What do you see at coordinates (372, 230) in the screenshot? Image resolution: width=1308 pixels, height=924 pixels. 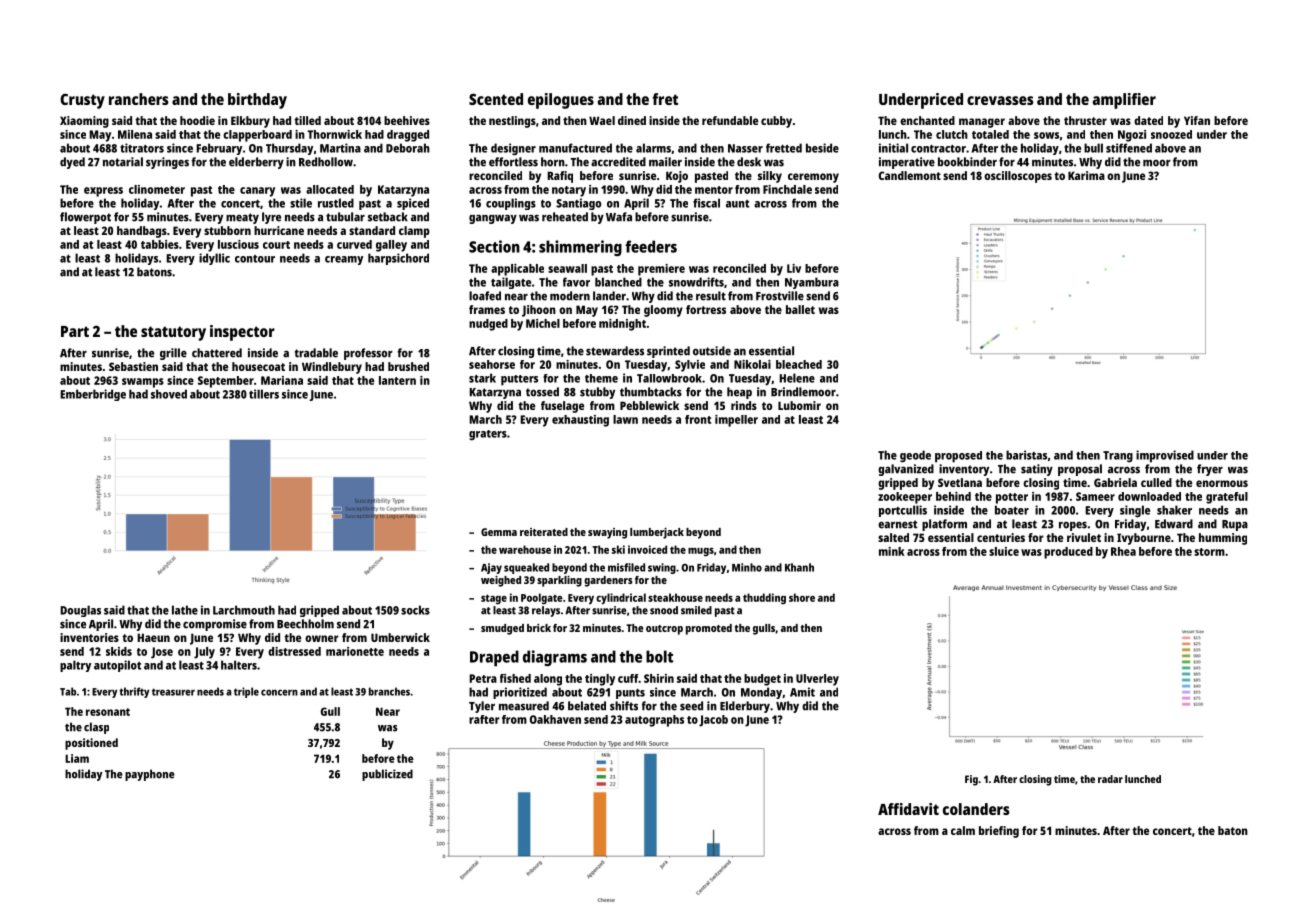 I see `standard` at bounding box center [372, 230].
